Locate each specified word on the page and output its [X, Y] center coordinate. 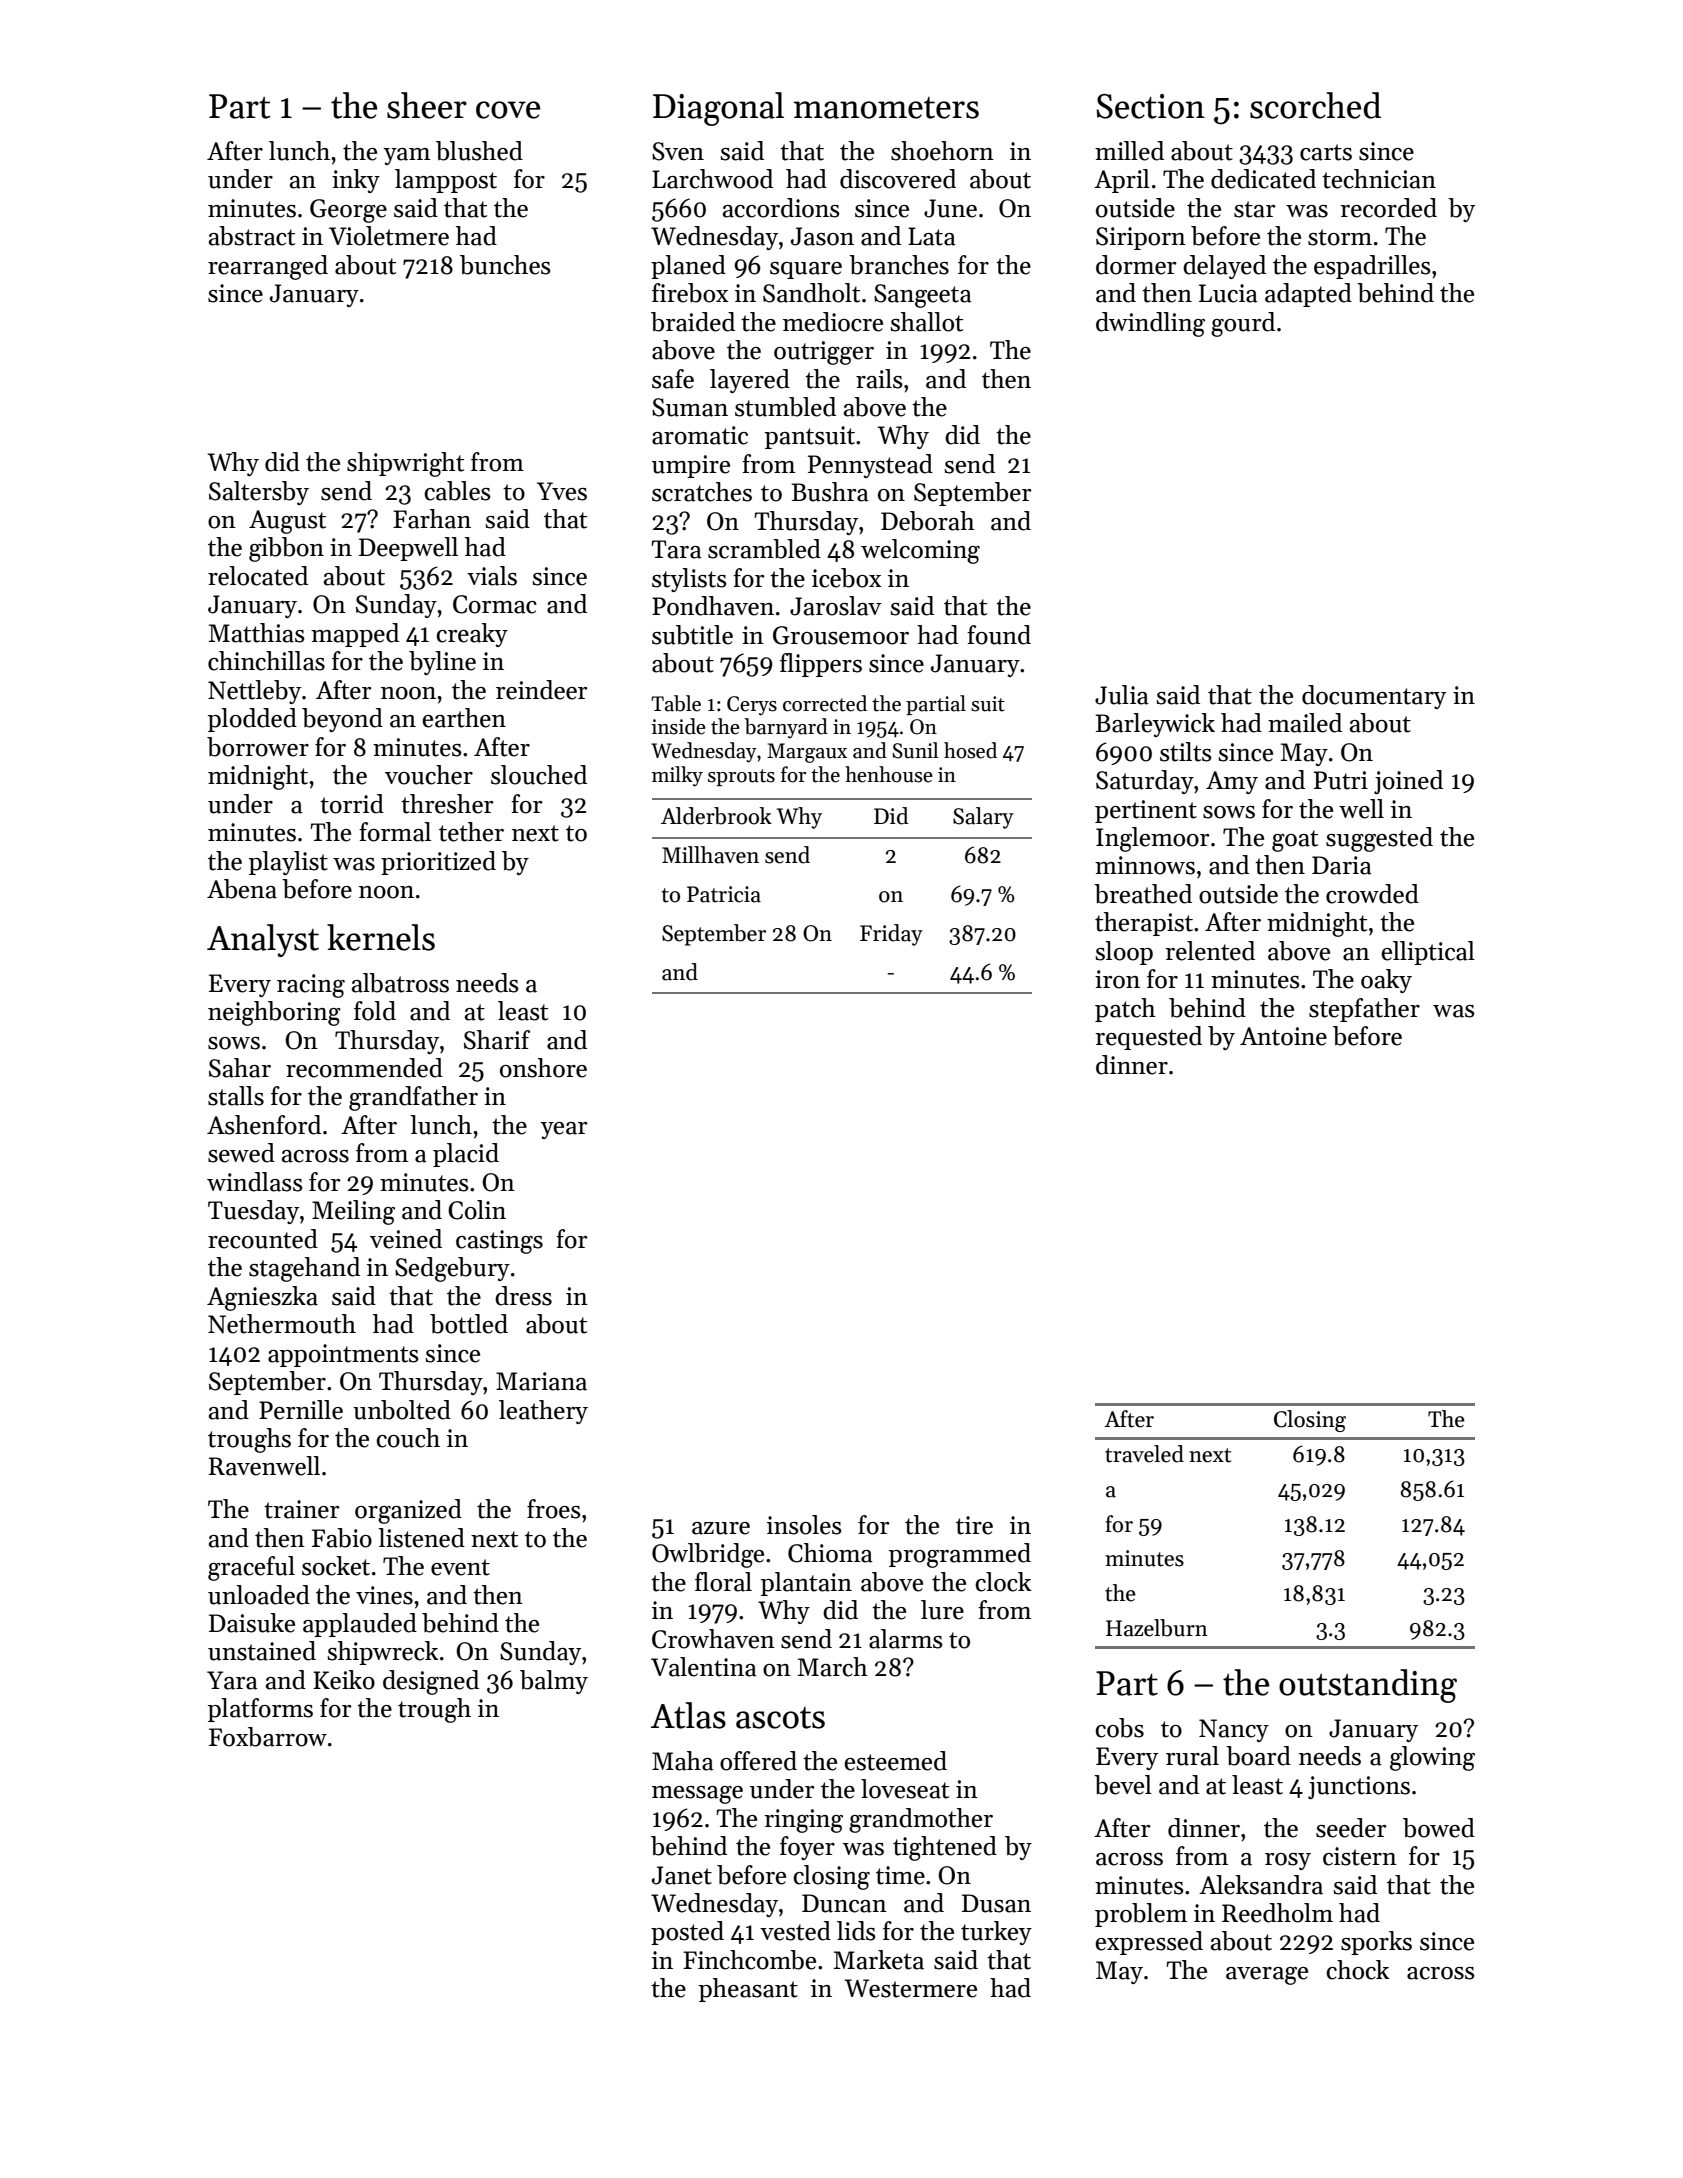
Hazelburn [1157, 1628]
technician [1379, 179]
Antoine [1283, 1036]
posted [687, 1933]
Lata [932, 236]
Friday [891, 935]
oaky [1386, 981]
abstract [252, 236]
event [460, 1567]
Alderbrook [716, 816]
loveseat [905, 1789]
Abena [242, 889]
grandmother [921, 1820]
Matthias [256, 633]
